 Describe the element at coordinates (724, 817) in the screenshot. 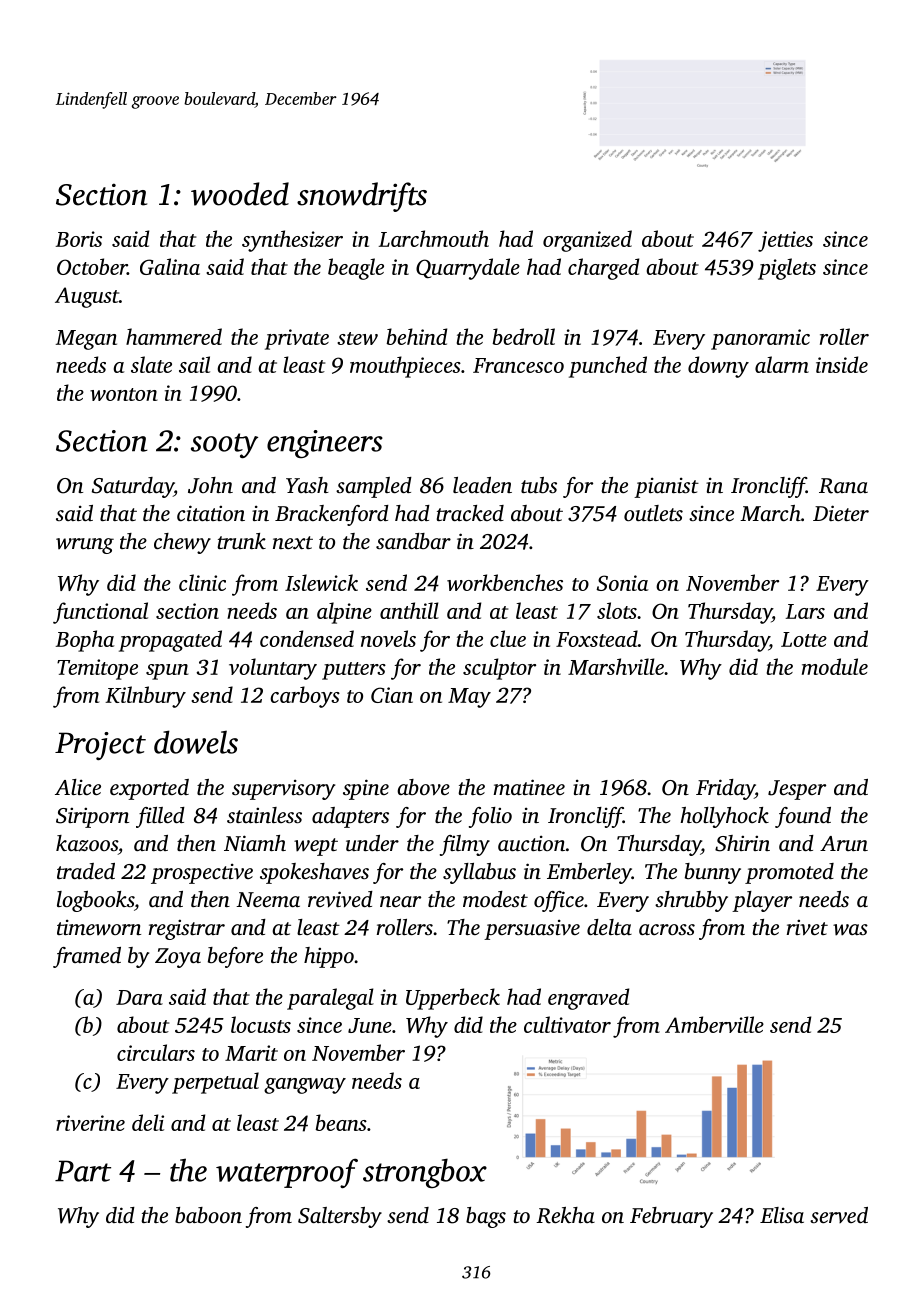

I see `hollyhock` at that location.
